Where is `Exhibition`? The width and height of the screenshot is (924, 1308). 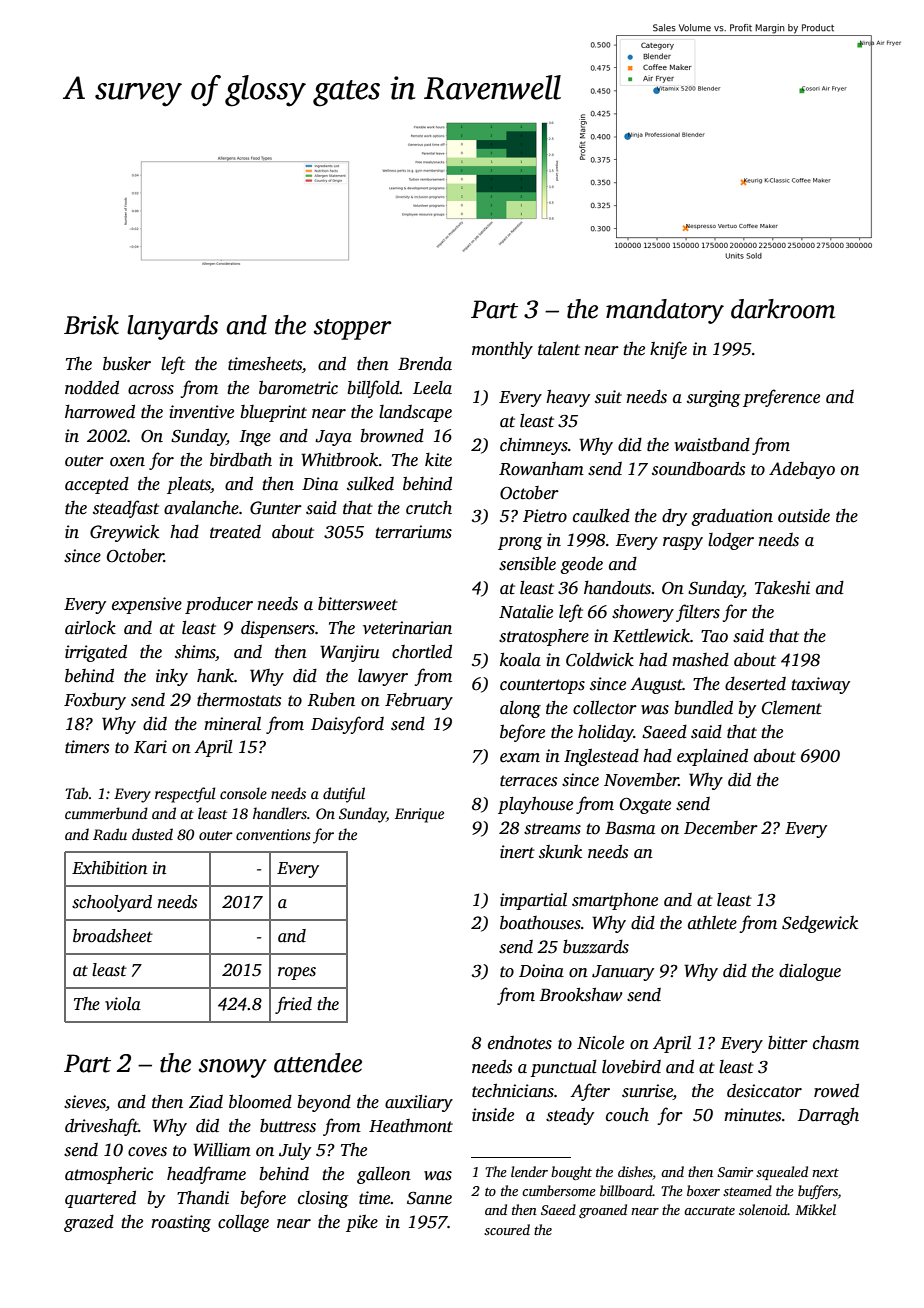
Exhibition is located at coordinates (109, 868).
